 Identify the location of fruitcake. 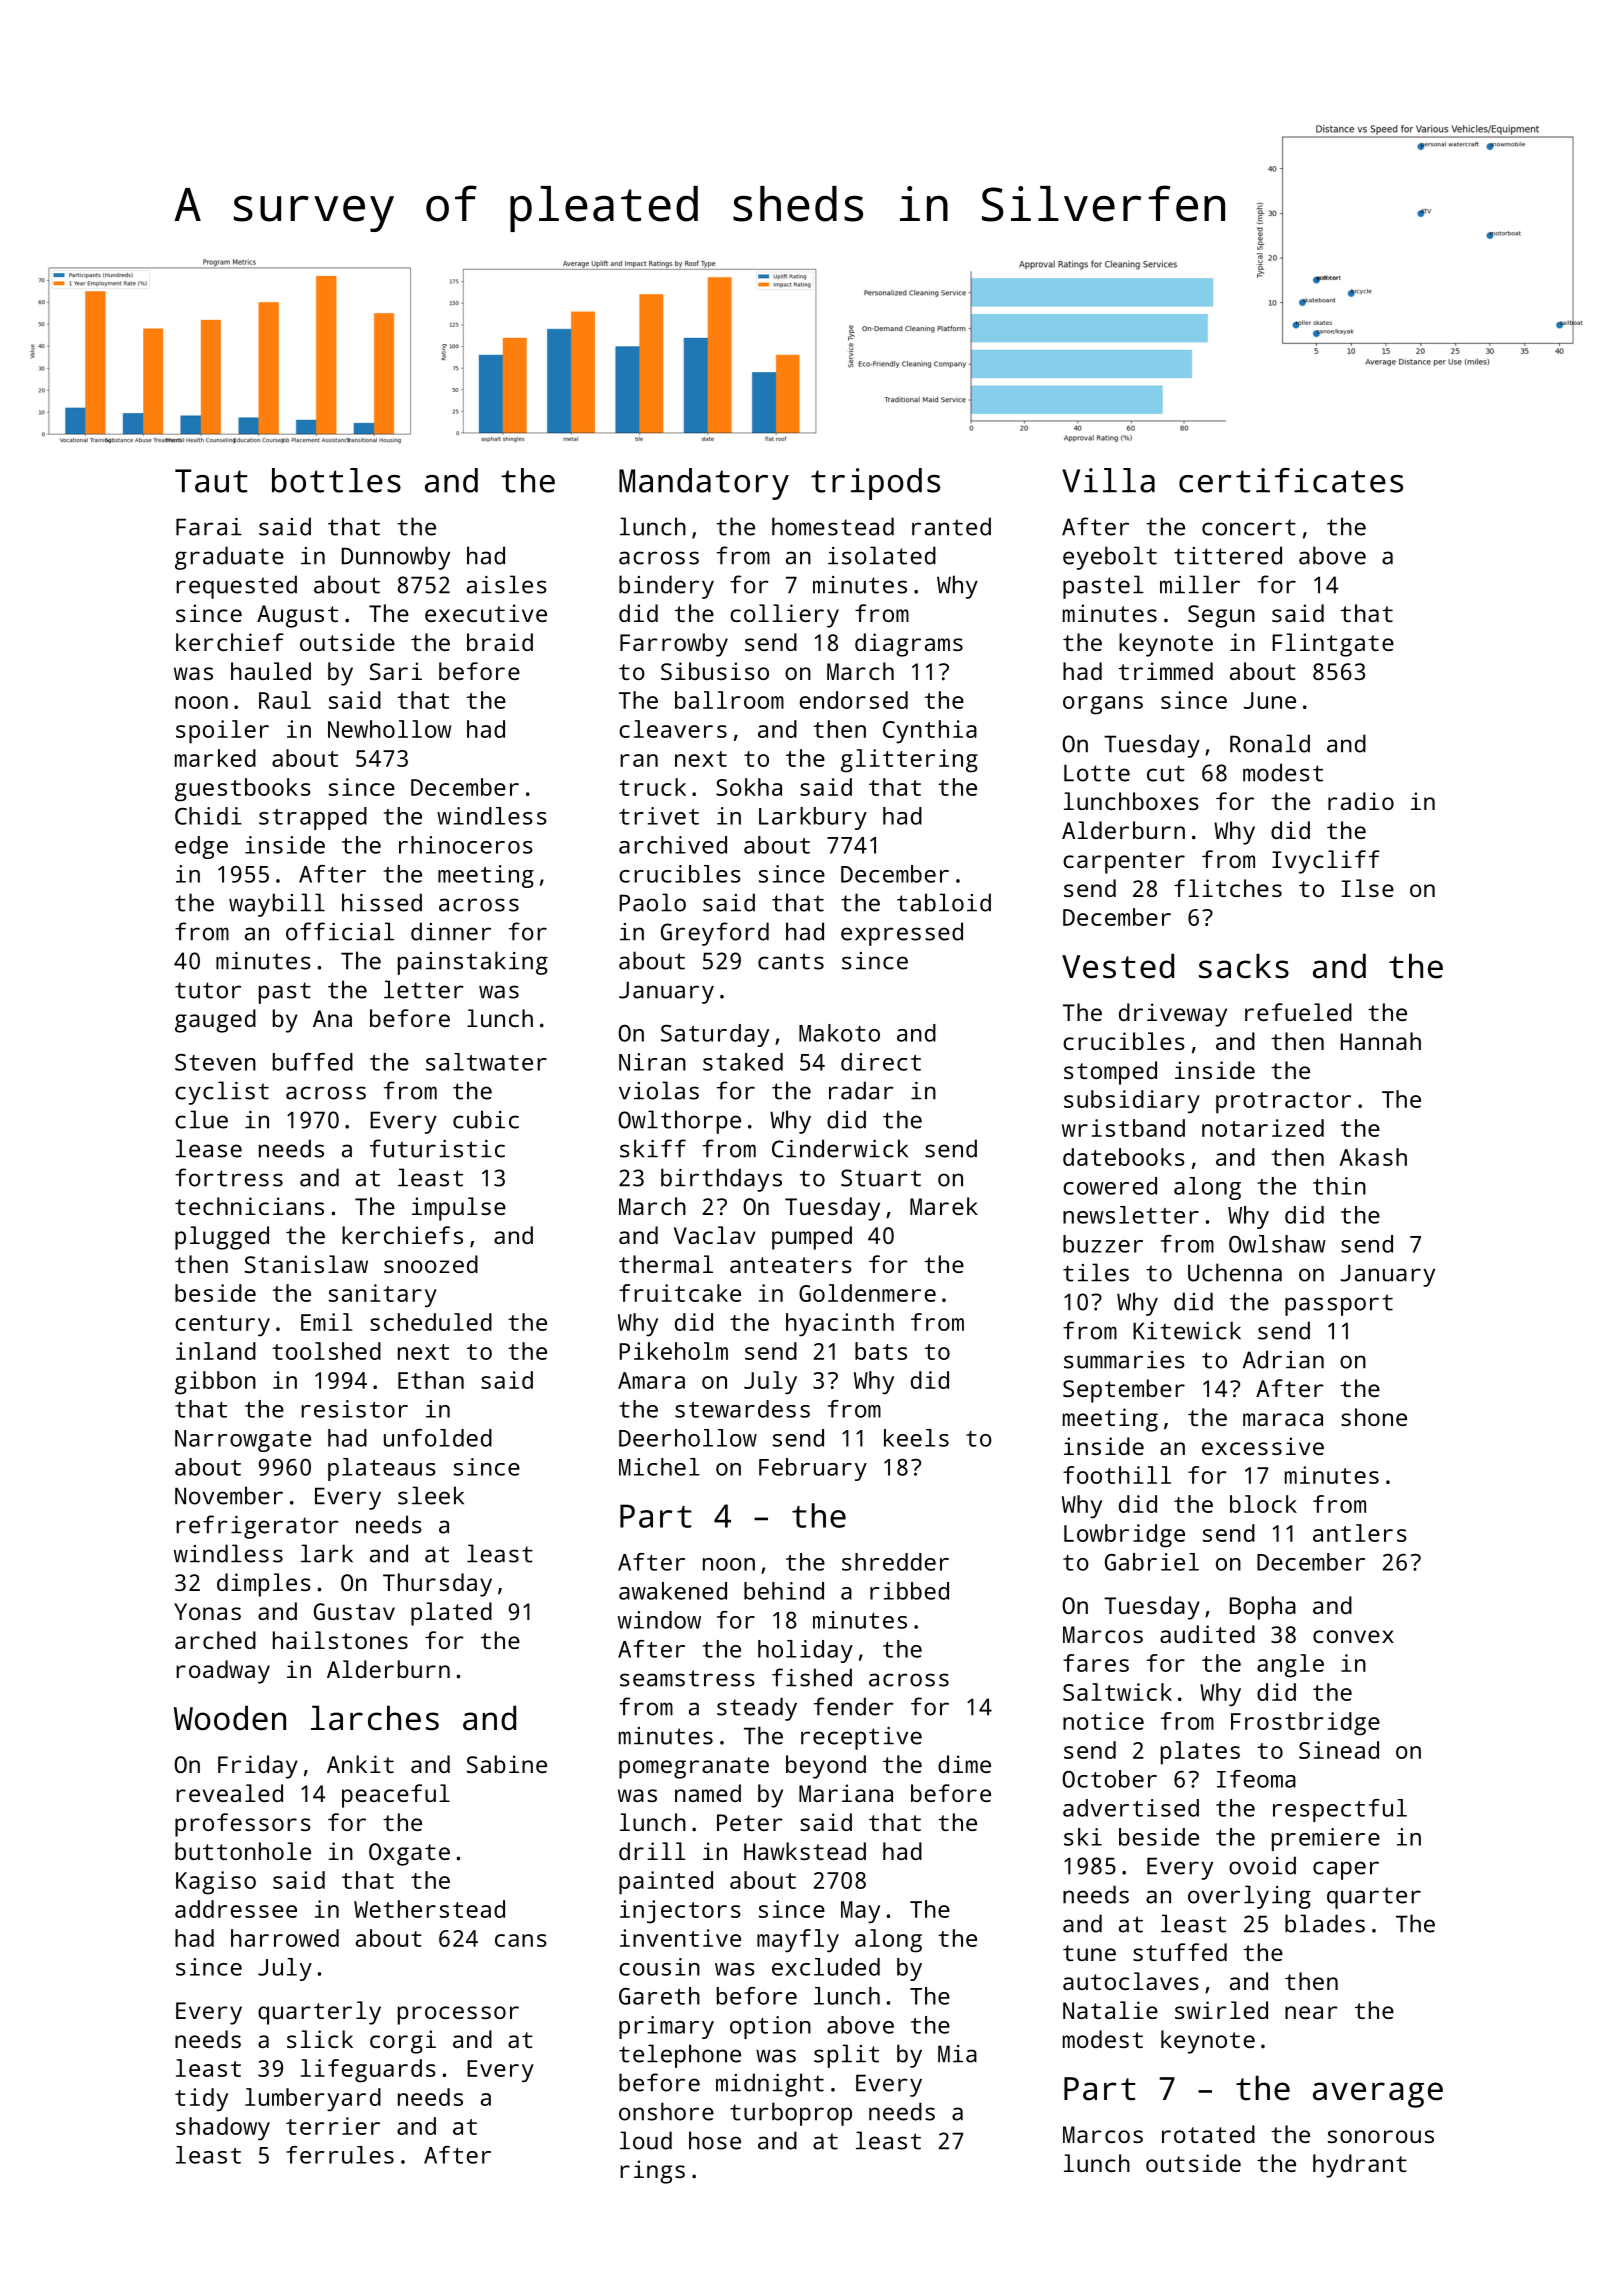
(680, 1293).
